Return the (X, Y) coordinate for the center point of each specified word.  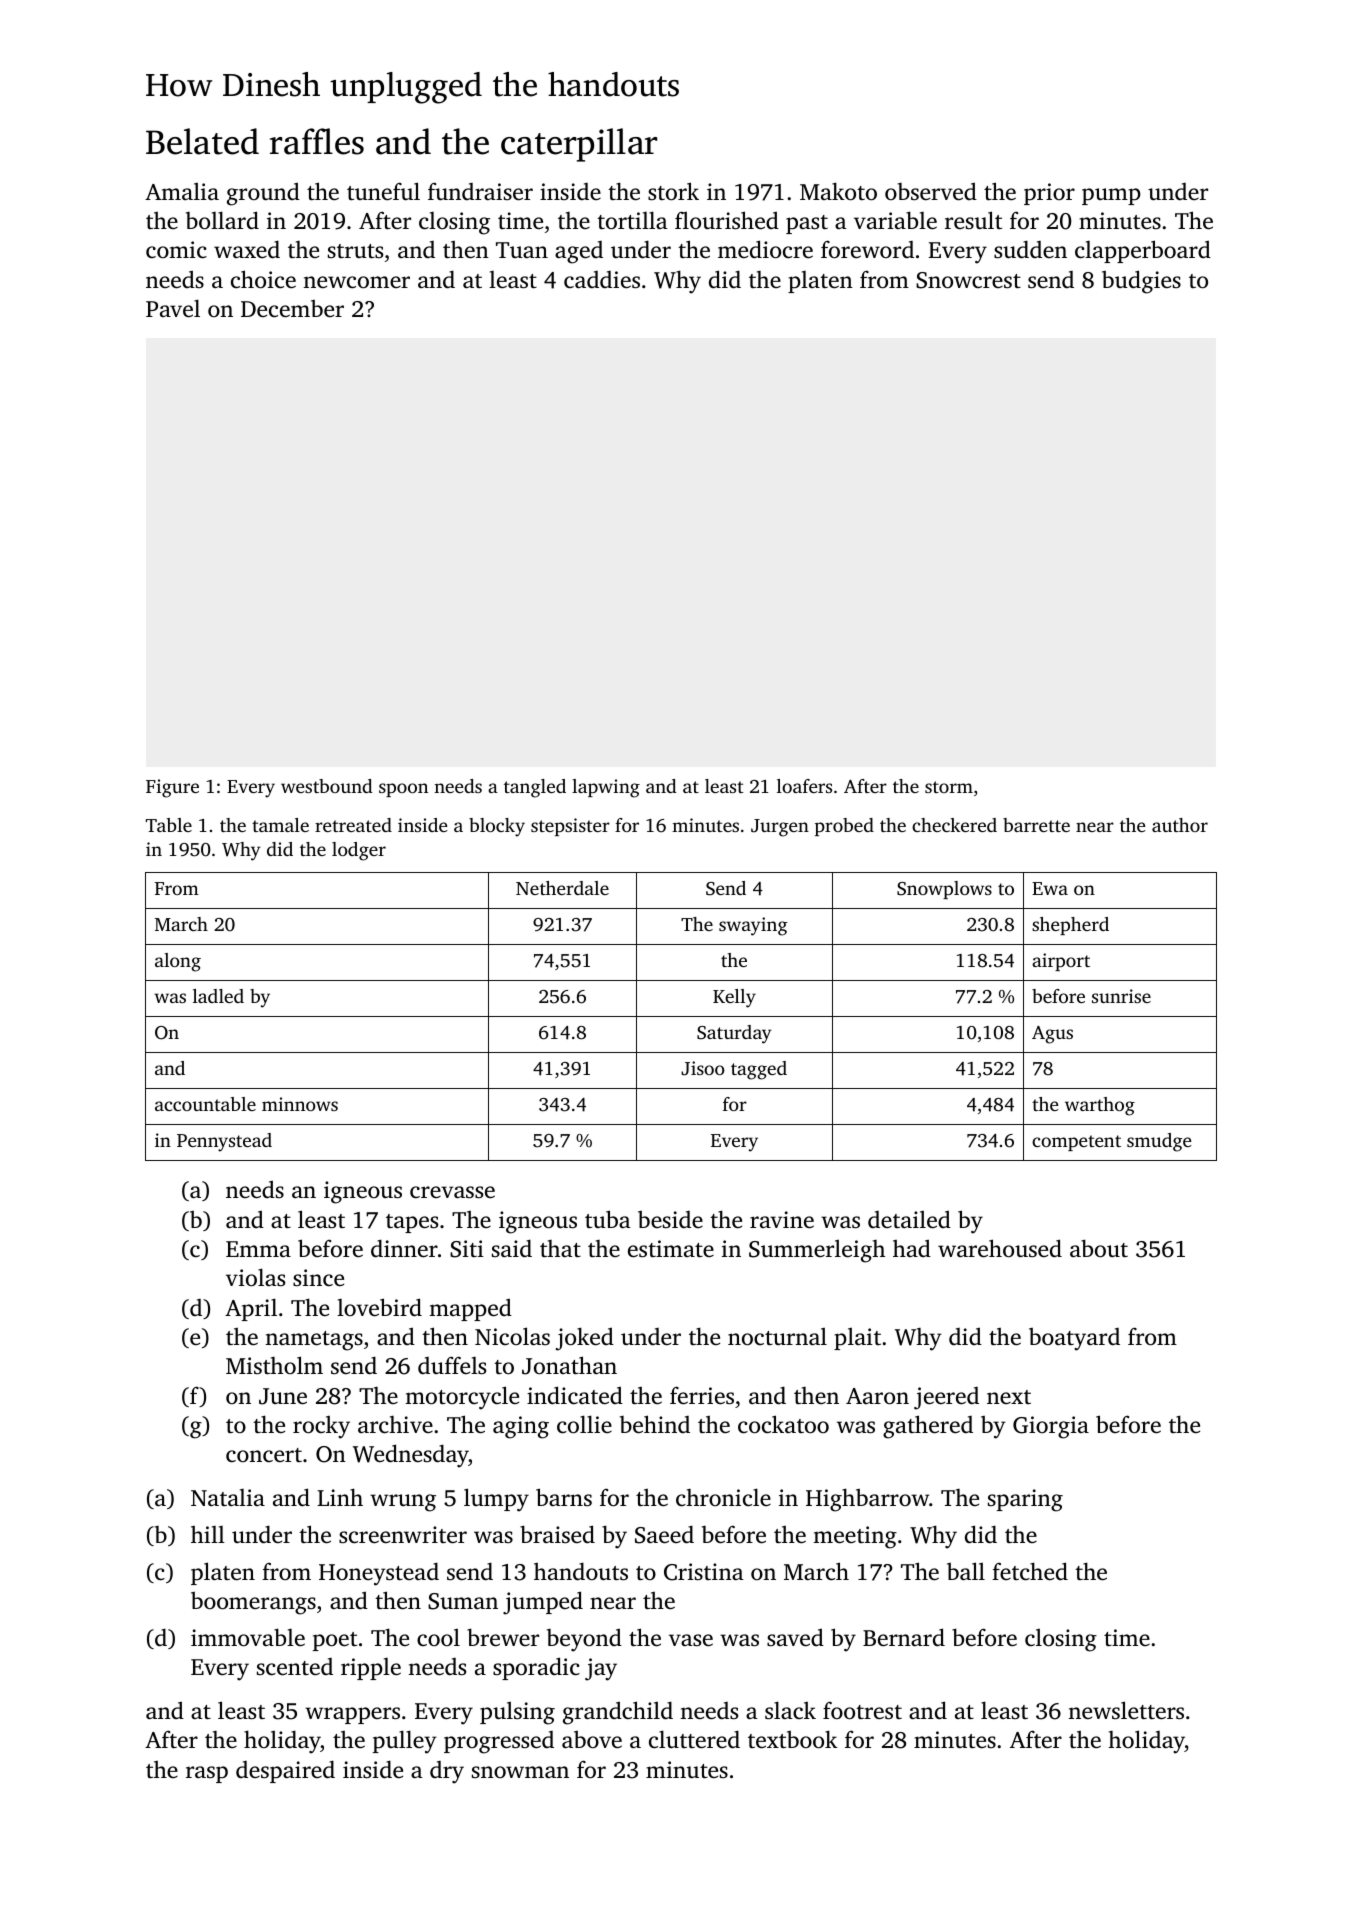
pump (1111, 196)
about (1099, 1248)
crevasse (452, 1192)
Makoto (838, 191)
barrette (1036, 825)
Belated (202, 141)
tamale (280, 825)
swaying (753, 926)
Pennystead (224, 1142)
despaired (285, 1771)
